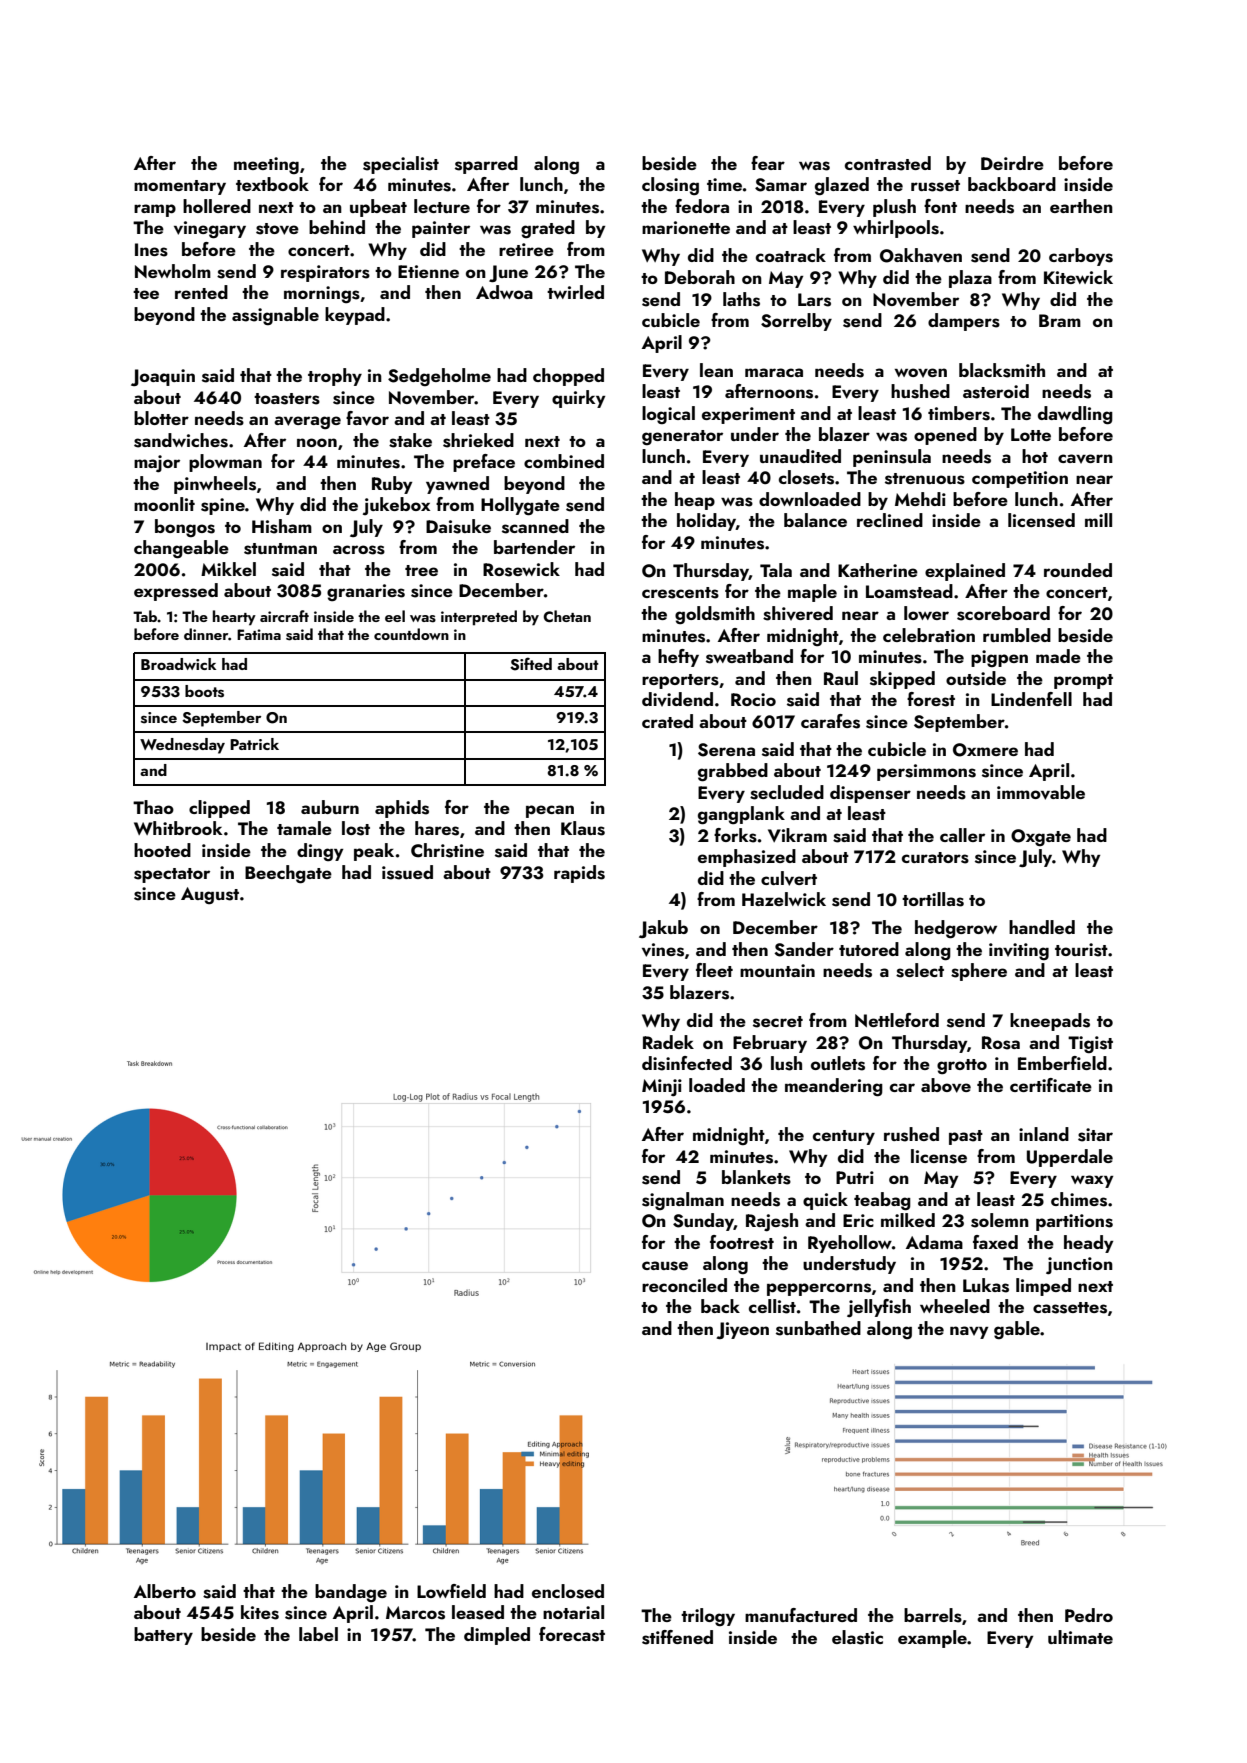 The width and height of the page is (1247, 1763). What do you see at coordinates (575, 292) in the page?
I see `twirled` at bounding box center [575, 292].
